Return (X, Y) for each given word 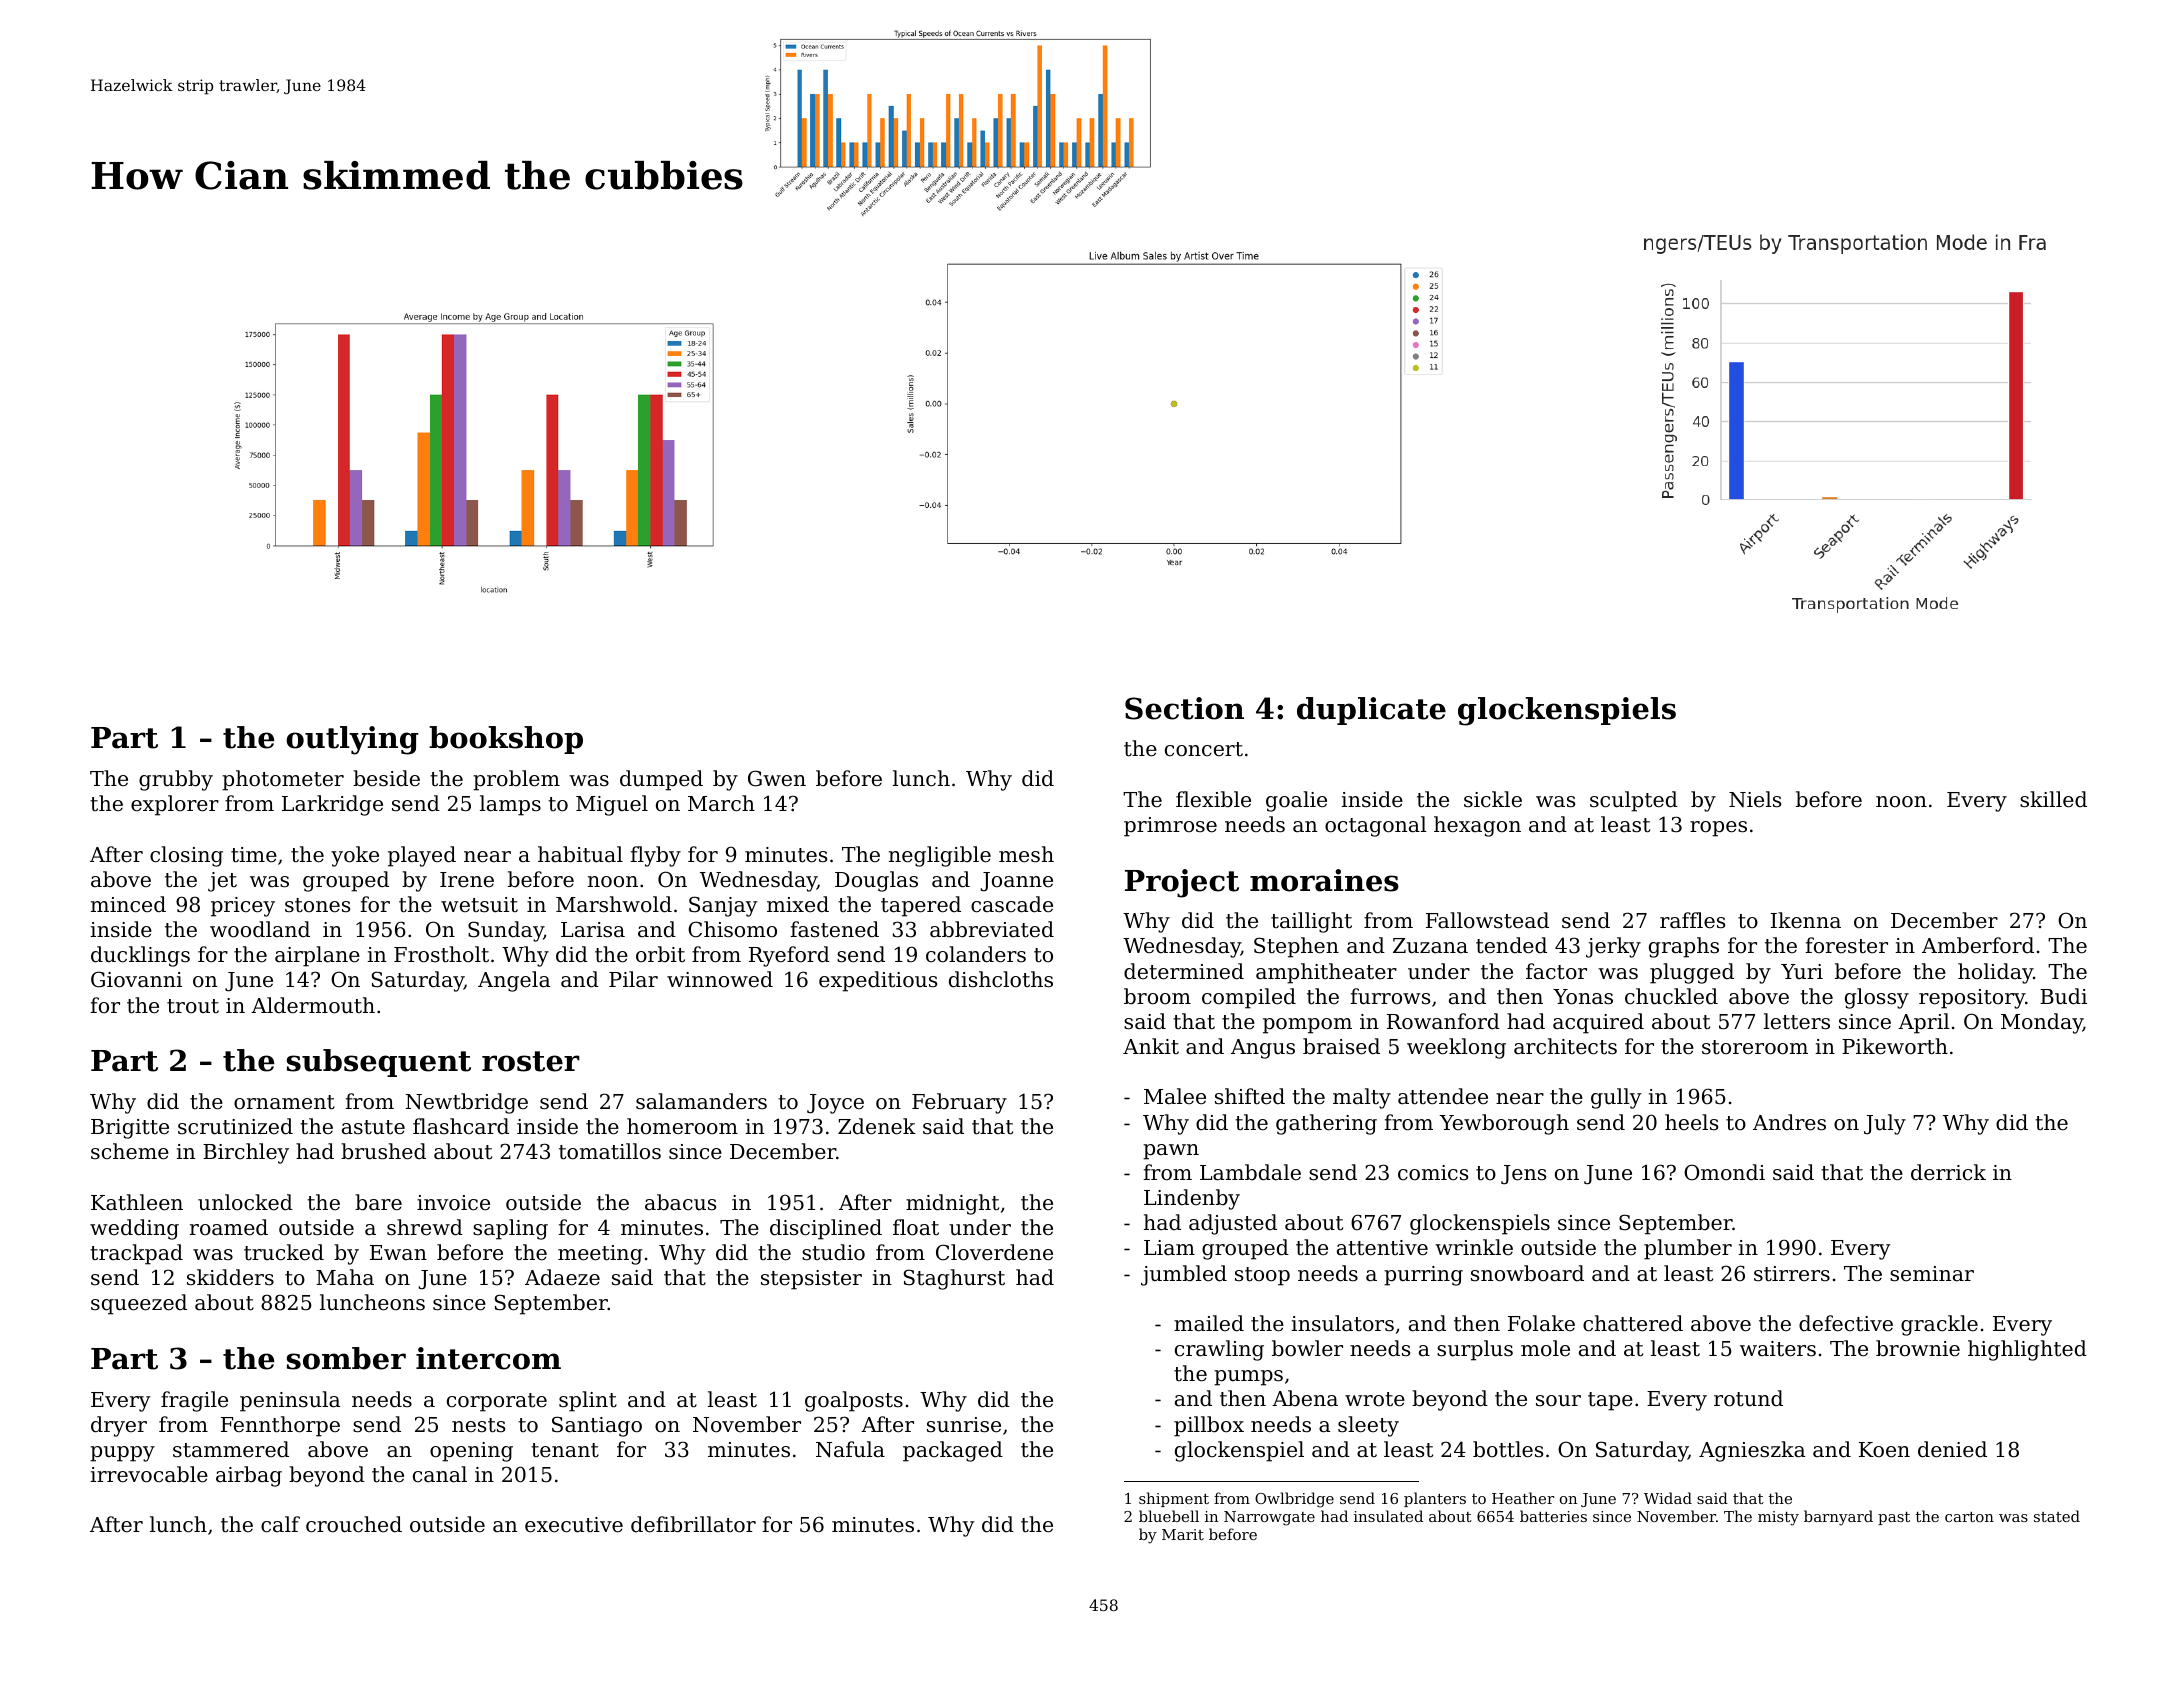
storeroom (1755, 1047)
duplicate (1371, 711)
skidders (230, 1277)
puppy (122, 1454)
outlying (352, 740)
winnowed (720, 979)
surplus (1475, 1350)
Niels (1755, 799)
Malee (1175, 1096)
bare (378, 1202)
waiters (1778, 1349)
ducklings (140, 956)
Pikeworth (1895, 1046)
